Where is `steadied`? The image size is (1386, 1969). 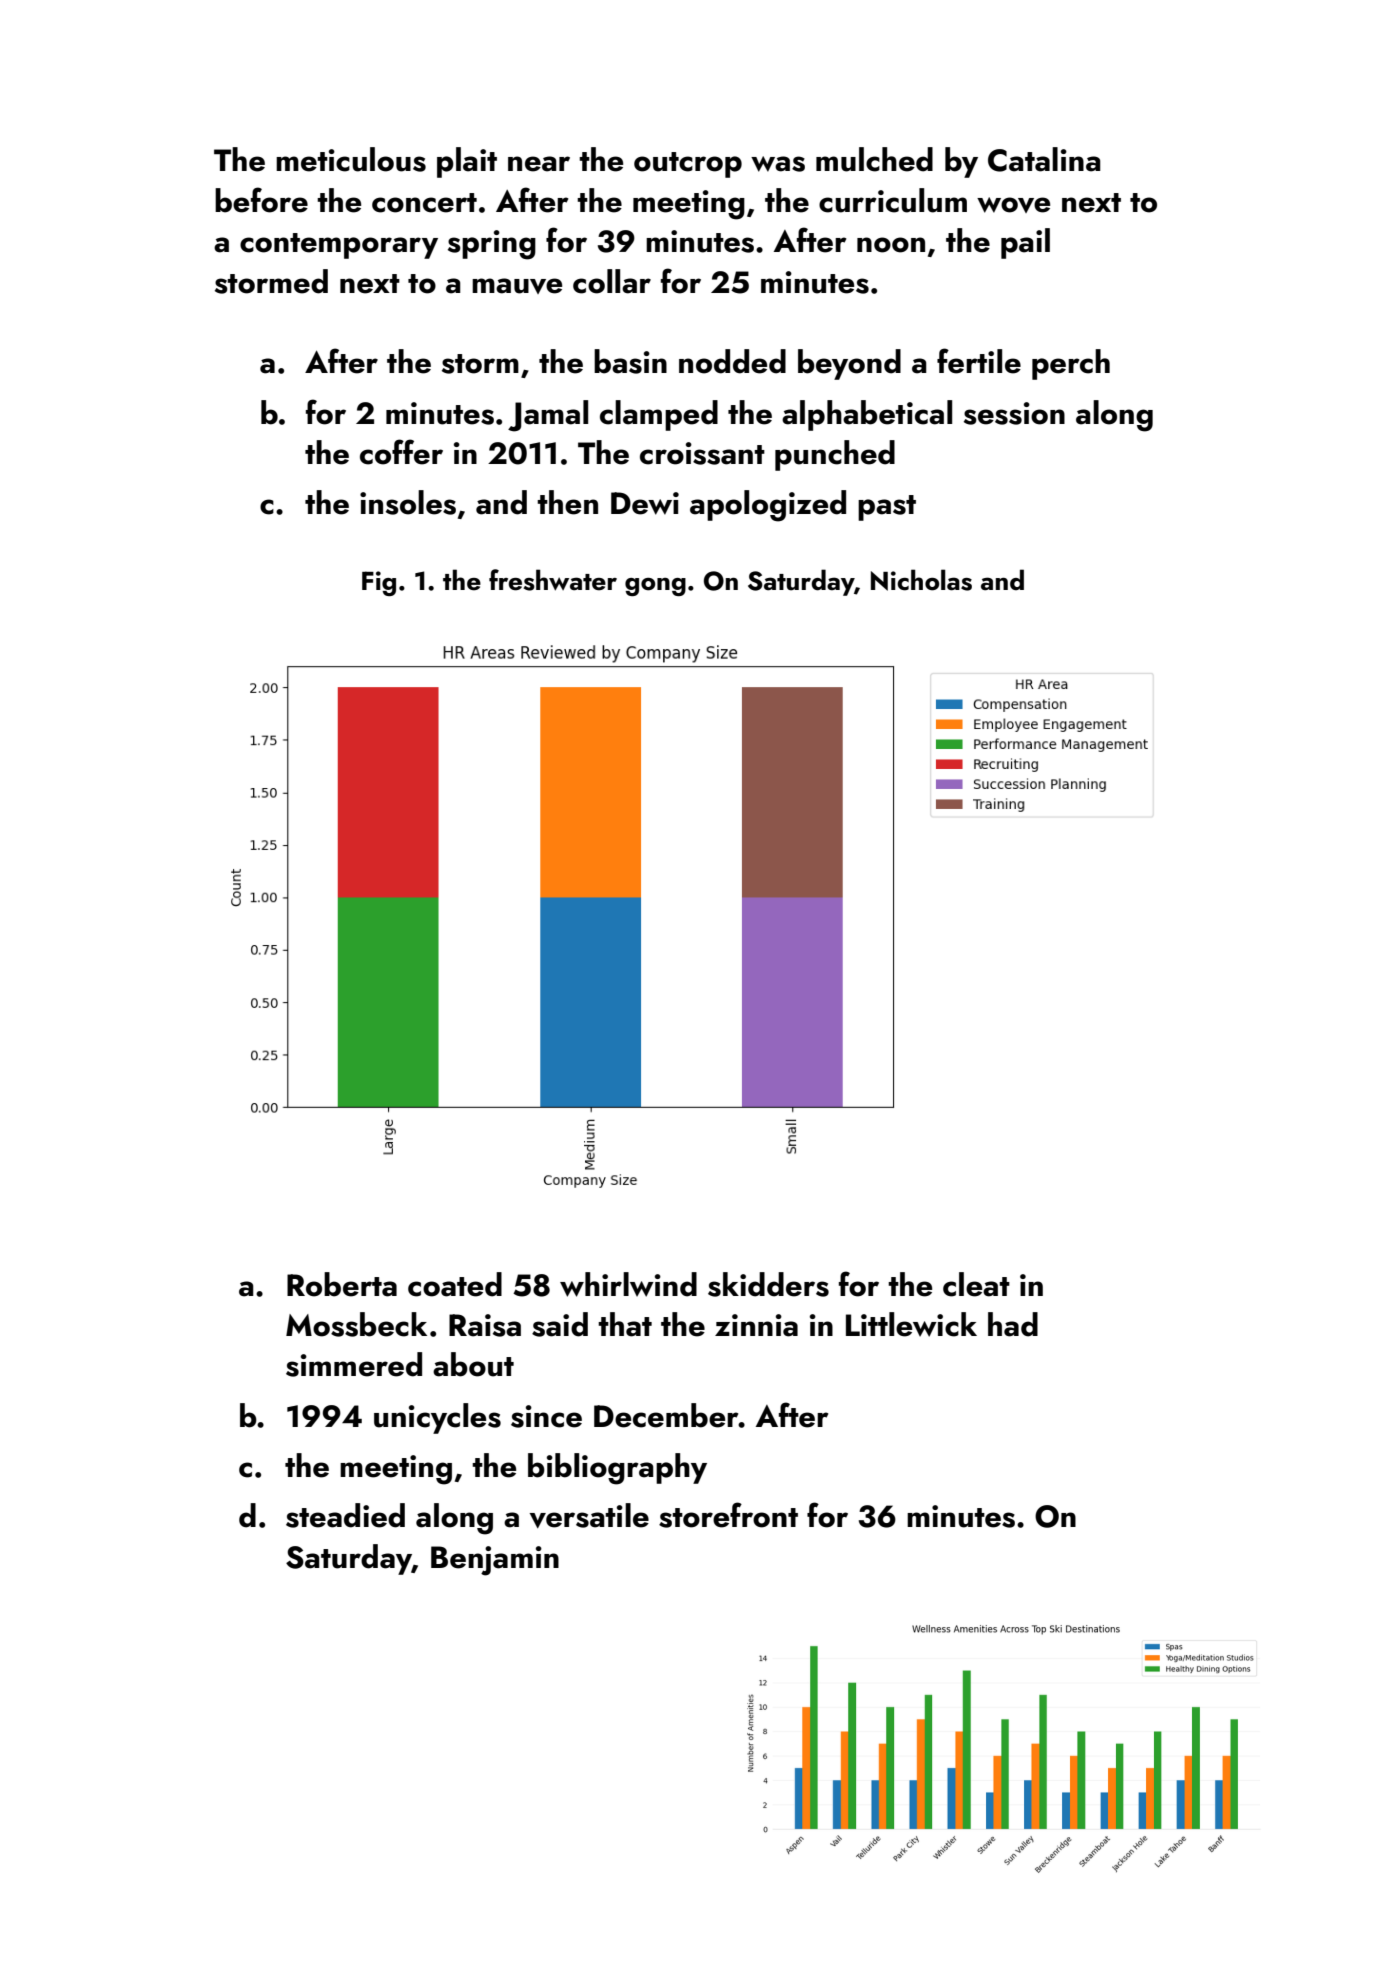
steadied is located at coordinates (345, 1515).
